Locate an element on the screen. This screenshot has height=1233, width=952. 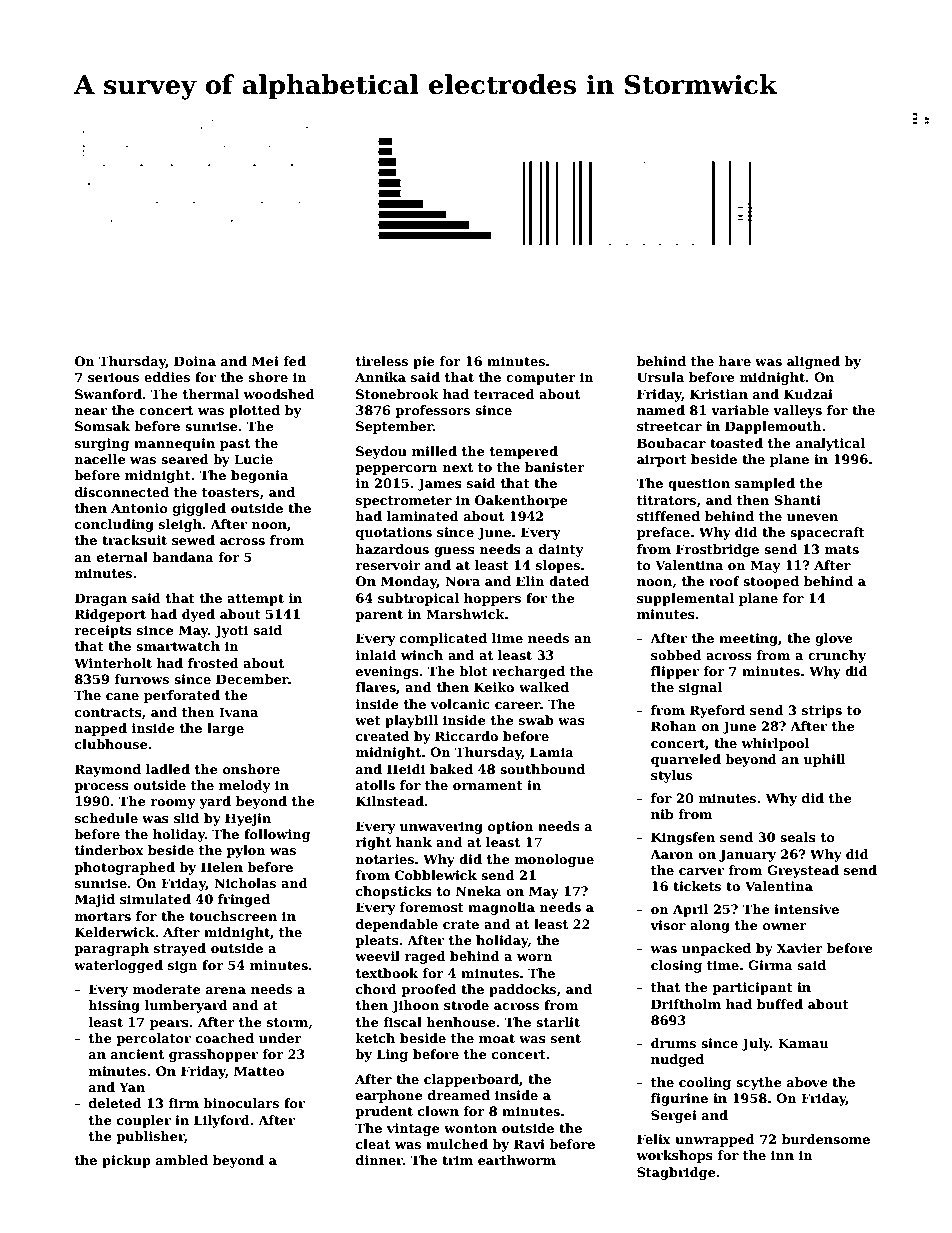
seals is located at coordinates (798, 837).
